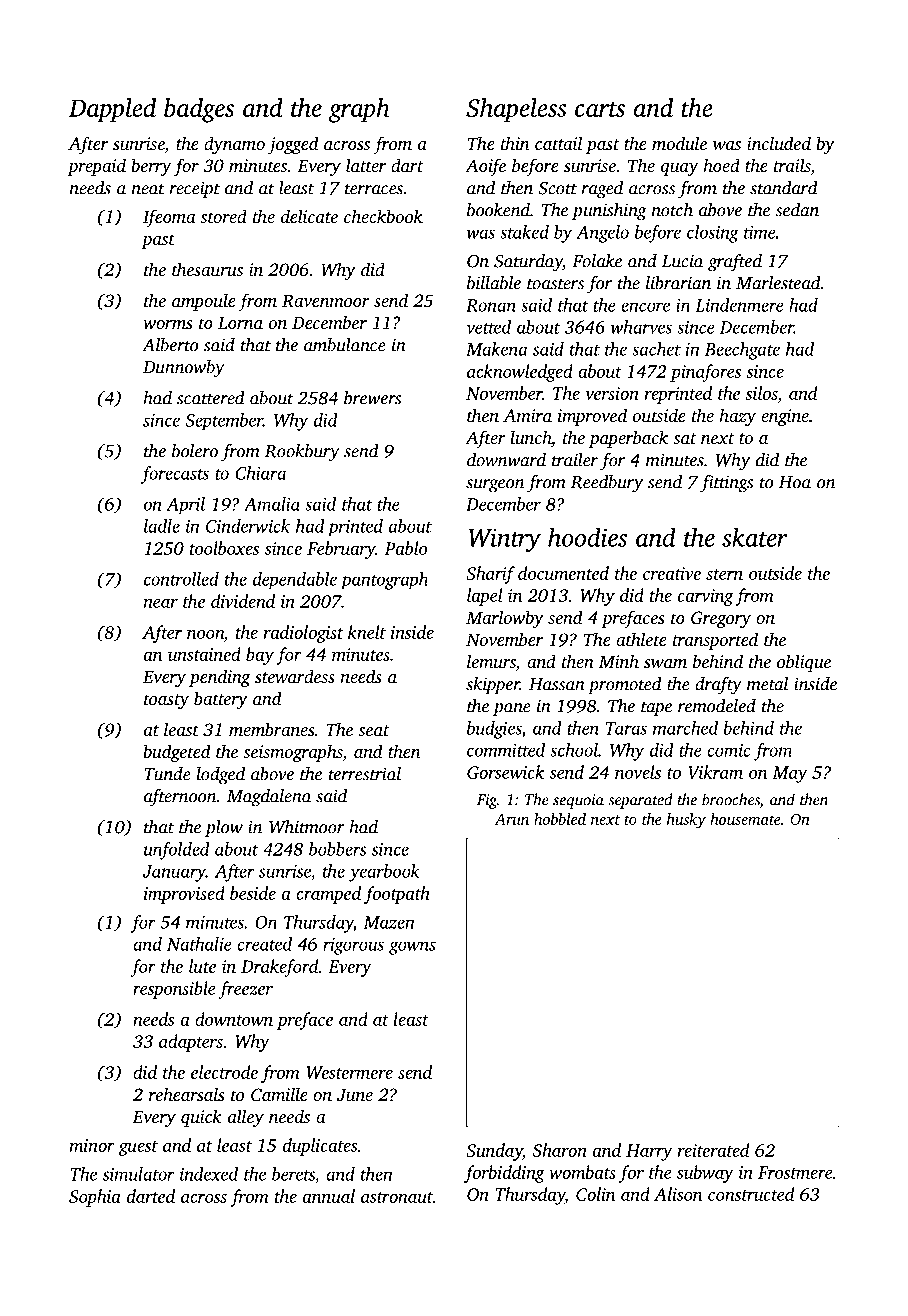  Describe the element at coordinates (92, 1145) in the page. I see `minor` at that location.
